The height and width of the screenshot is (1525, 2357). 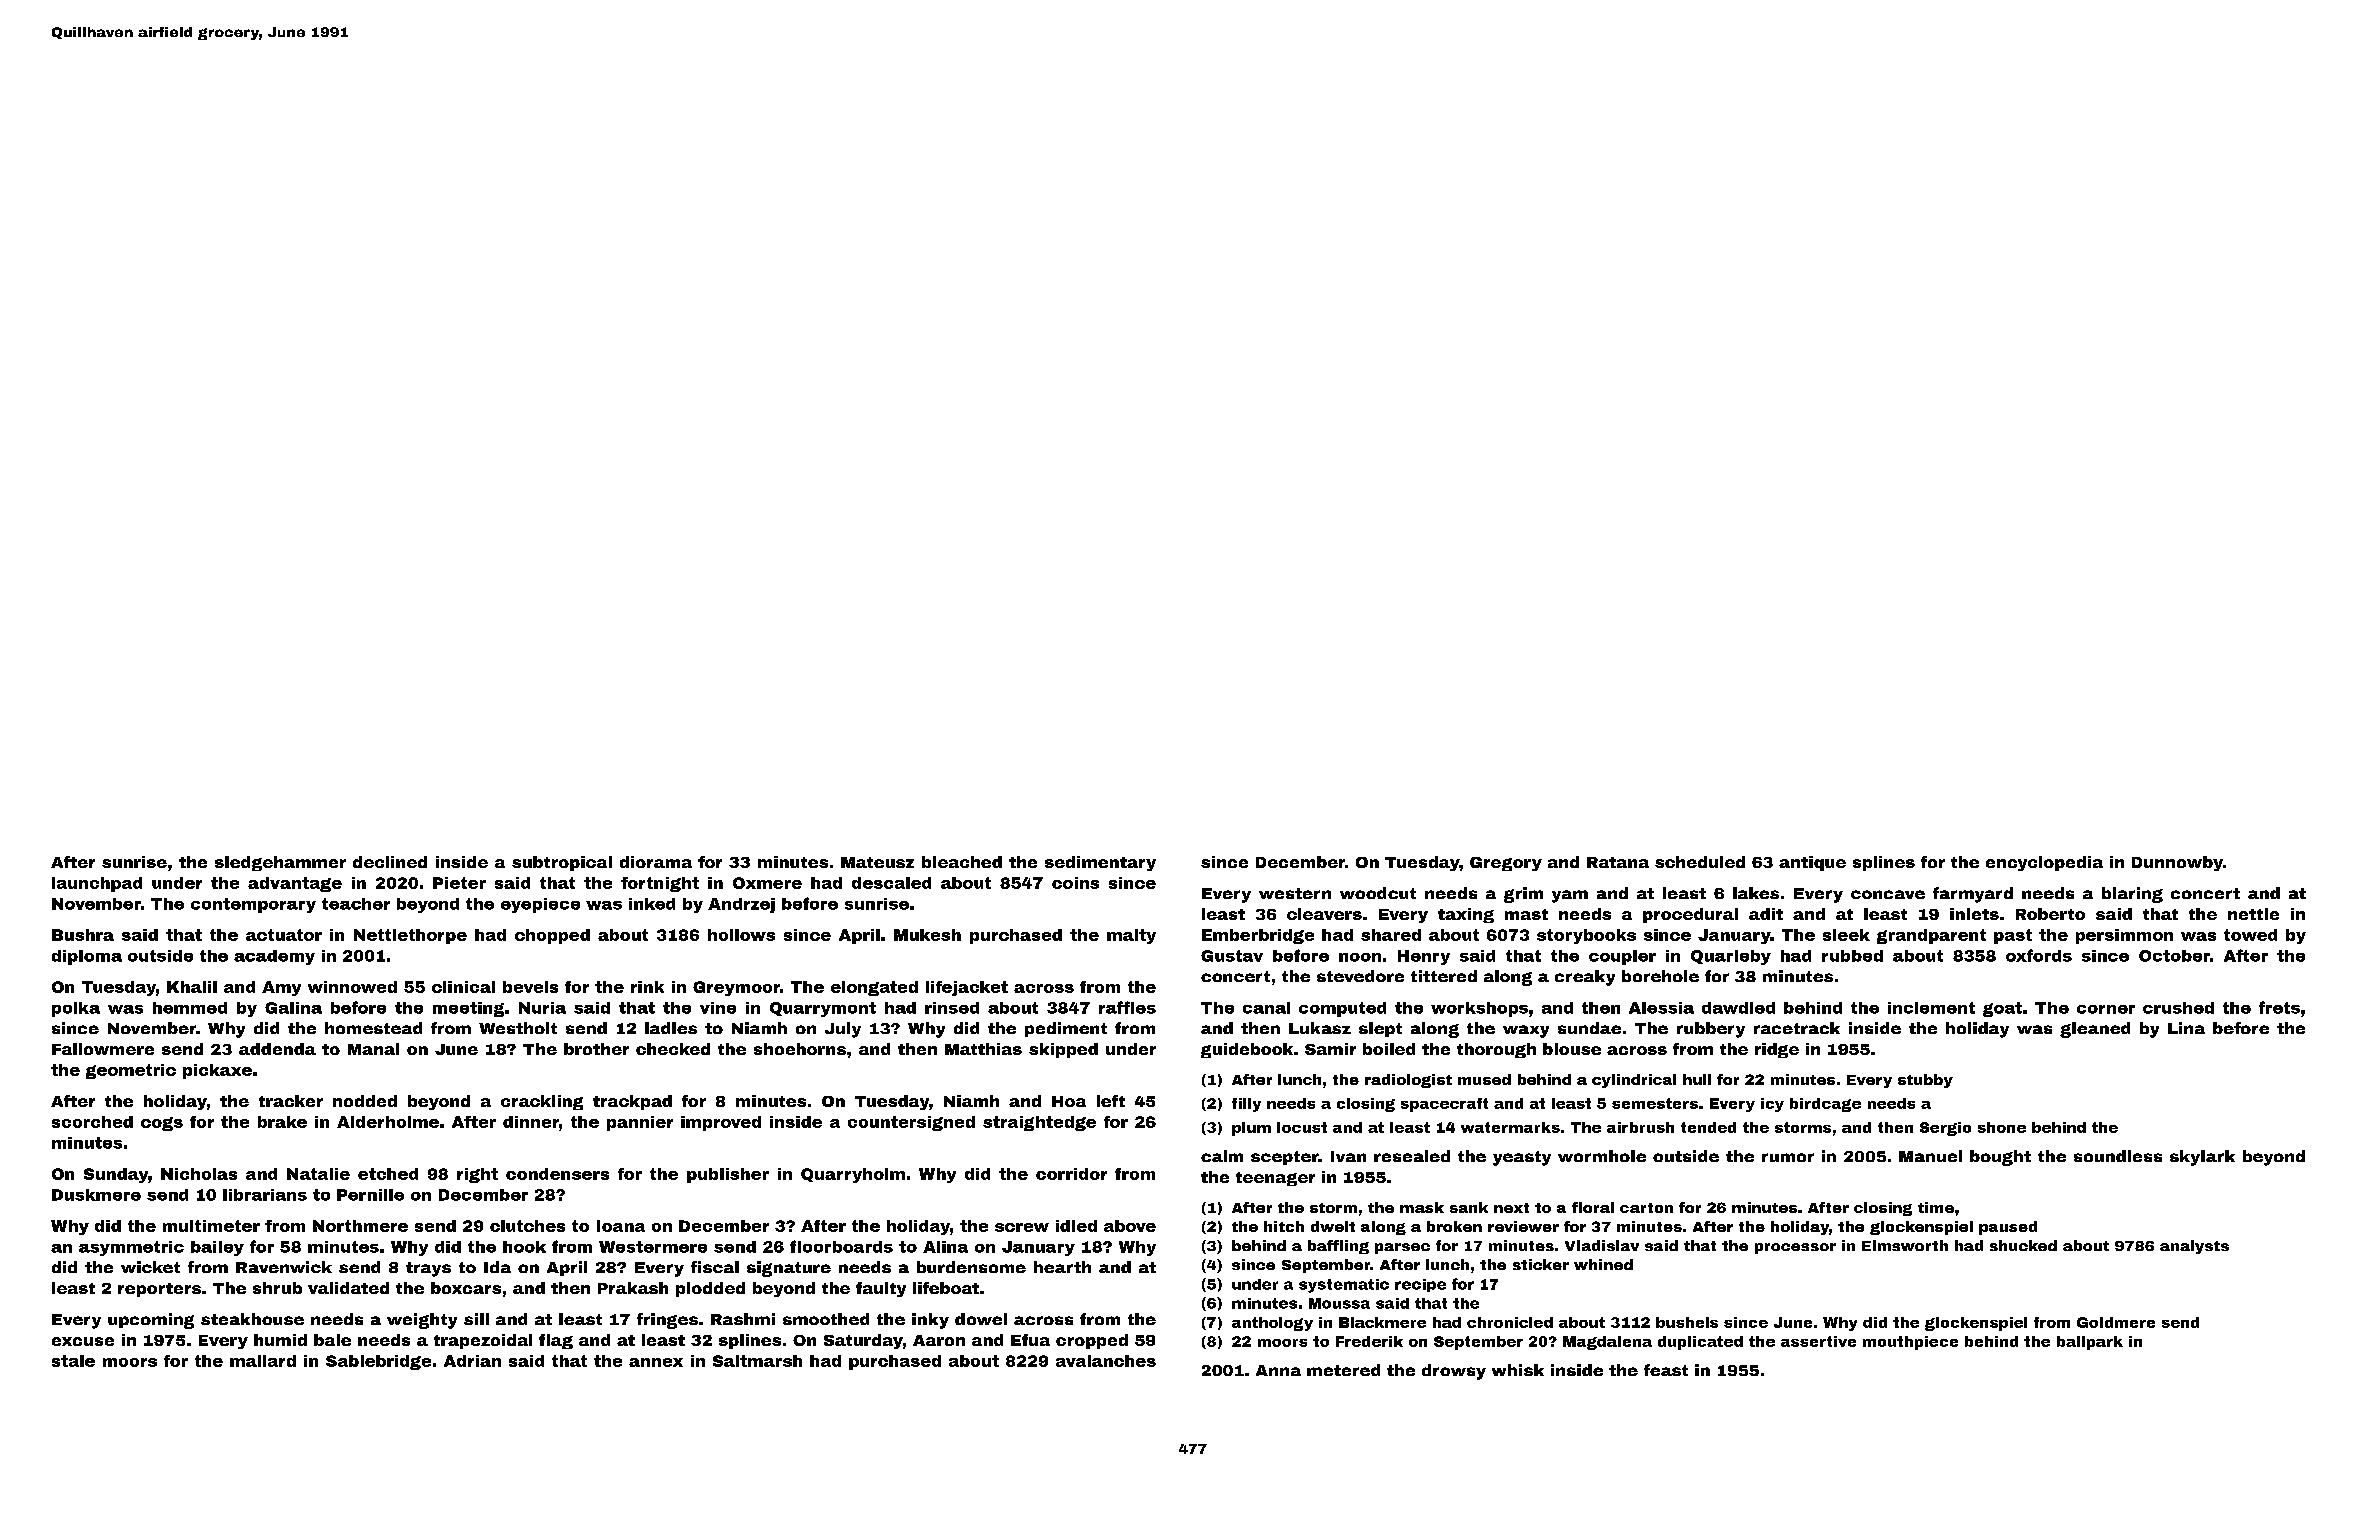 What do you see at coordinates (390, 862) in the screenshot?
I see `declined` at bounding box center [390, 862].
